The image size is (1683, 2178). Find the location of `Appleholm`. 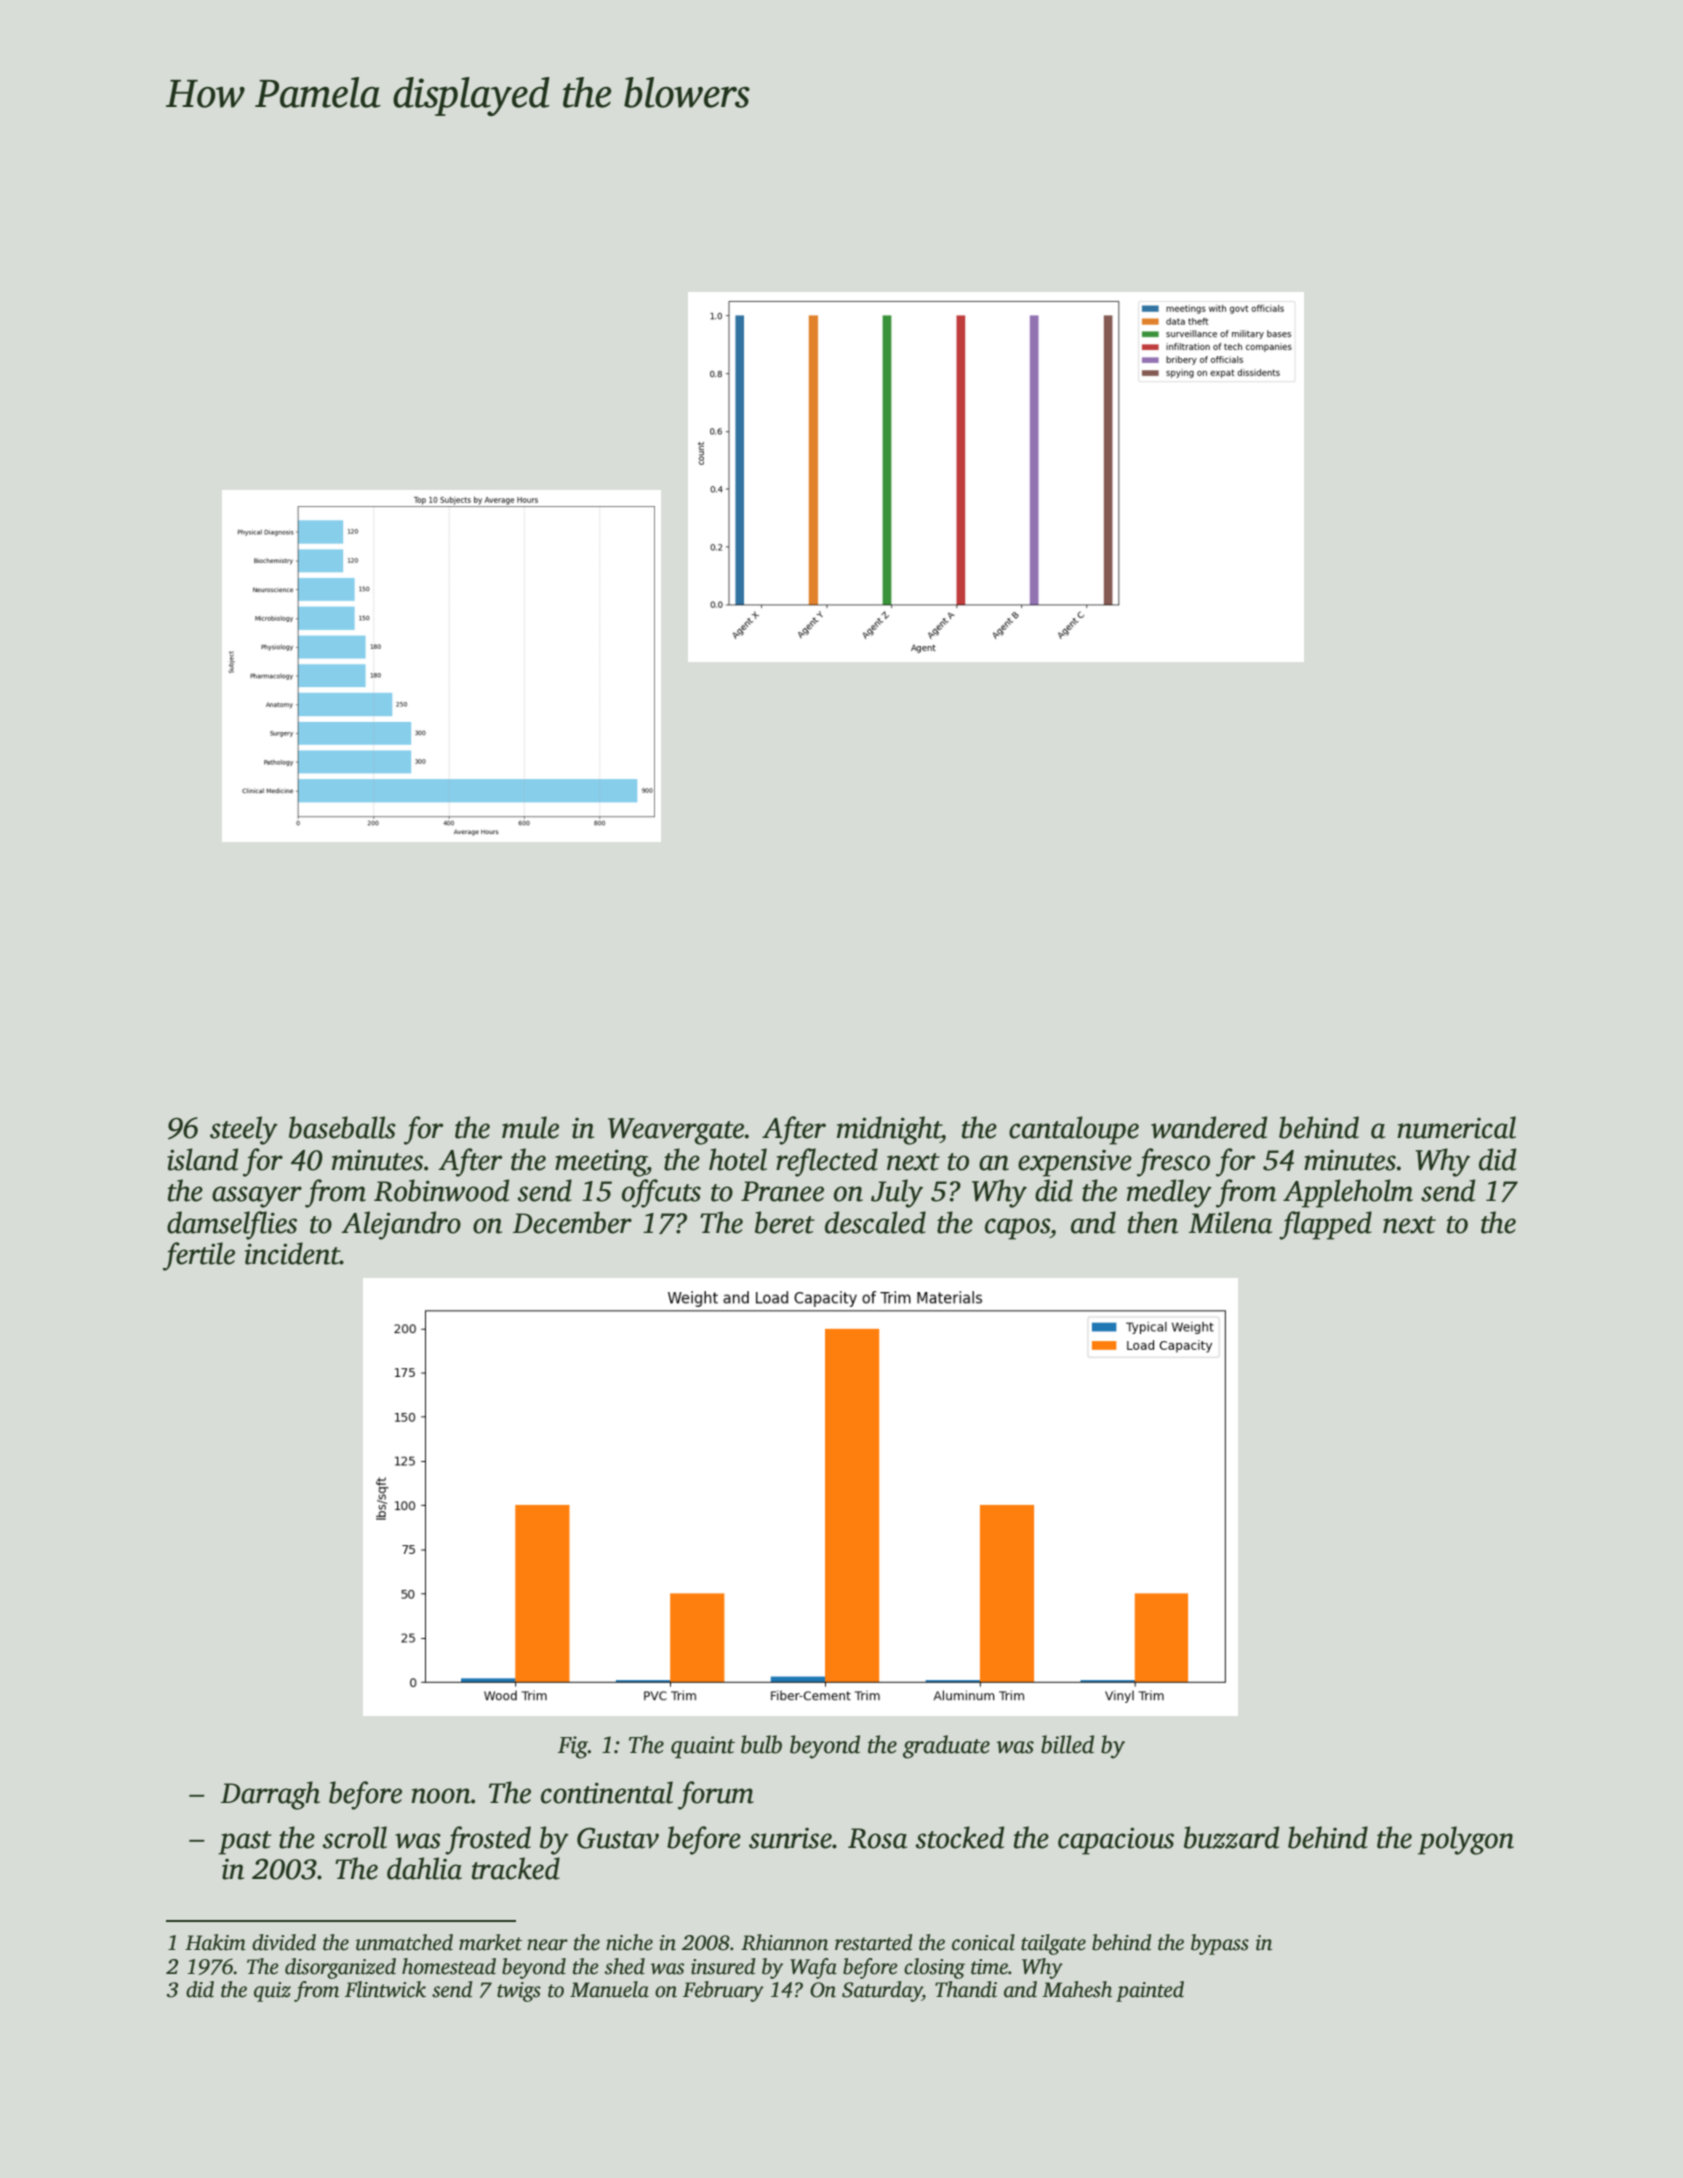

Appleholm is located at coordinates (1348, 1193).
